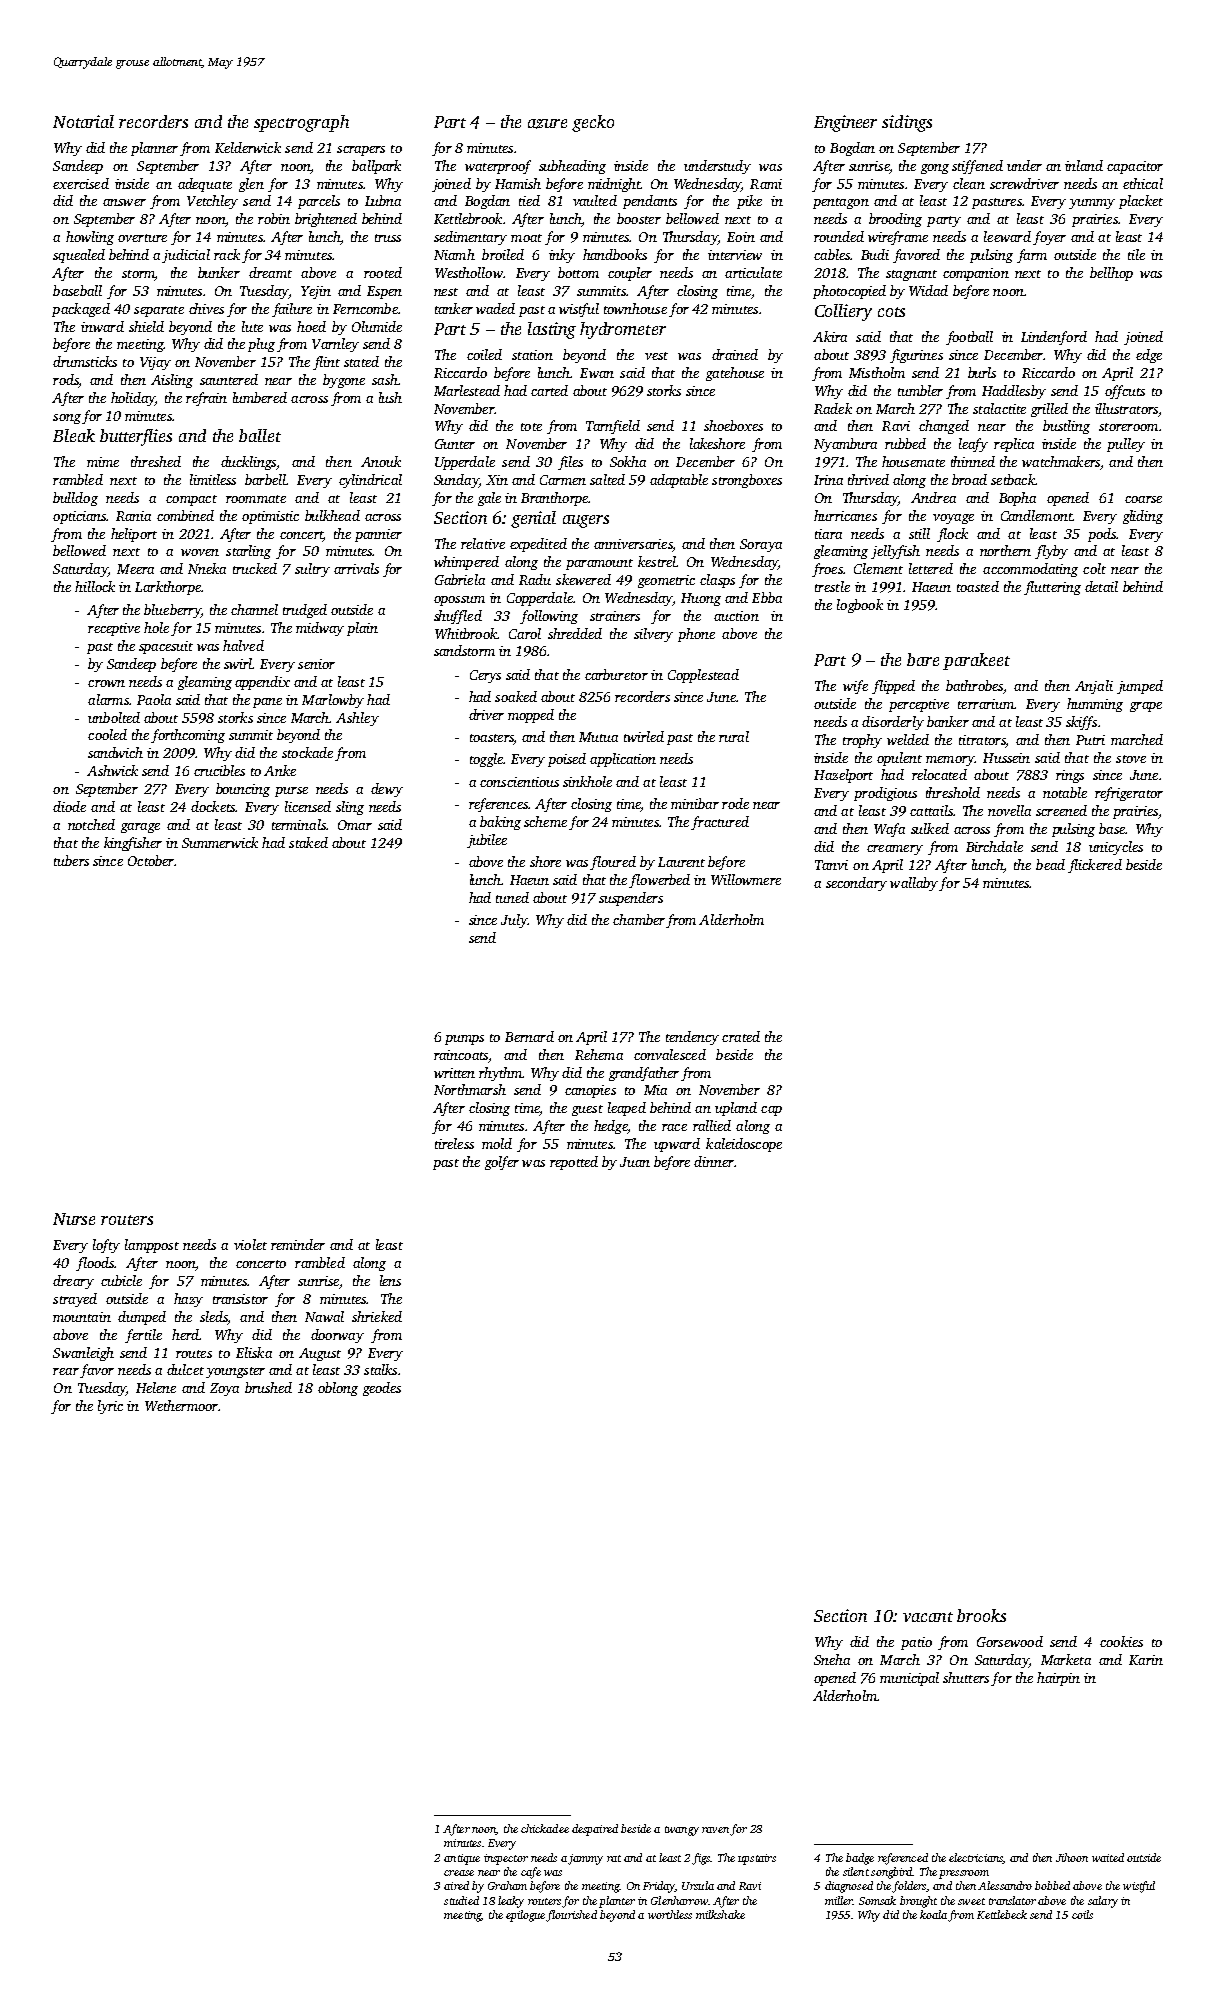 Image resolution: width=1216 pixels, height=2003 pixels. Describe the element at coordinates (757, 1859) in the screenshot. I see `upstairs` at that location.
